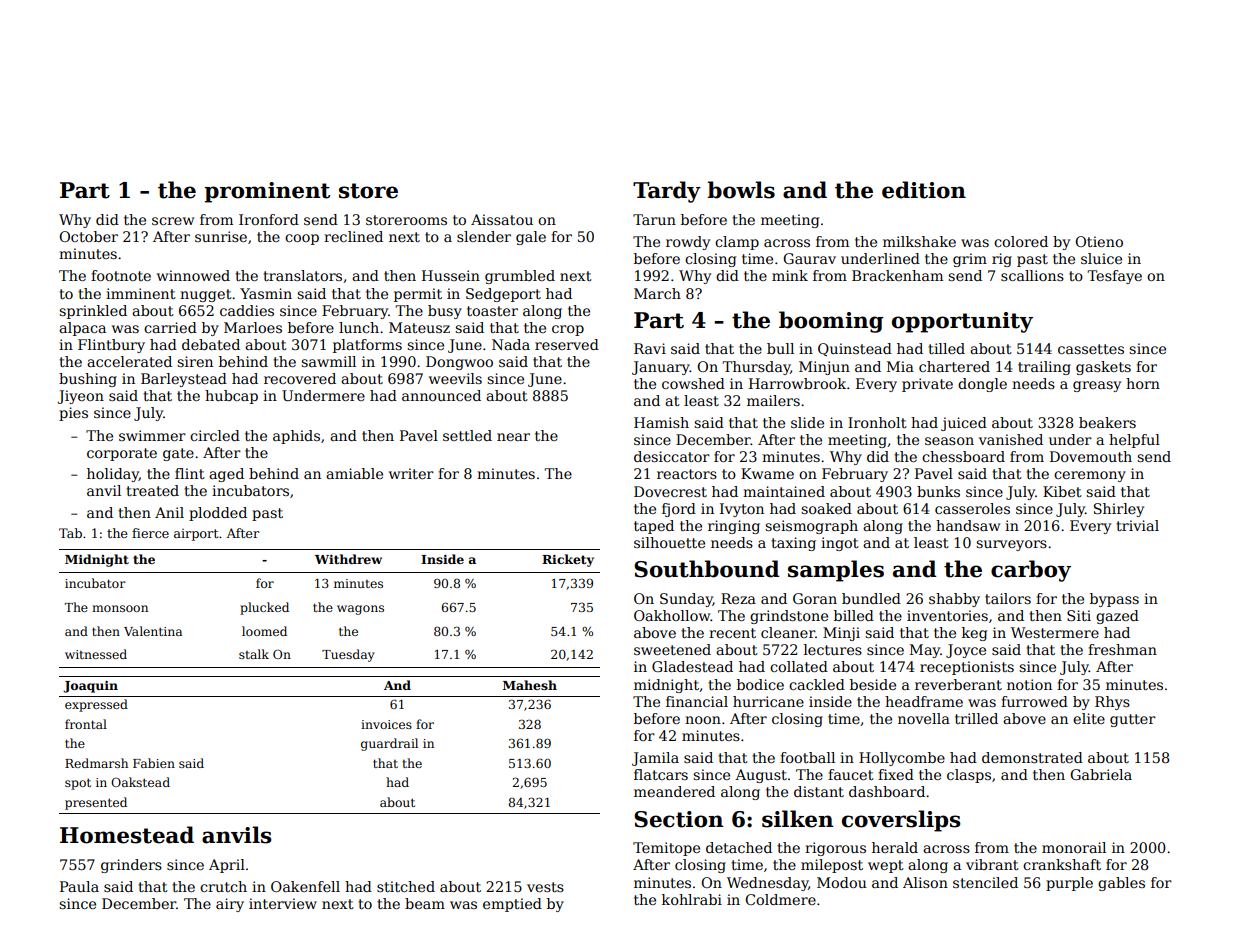  What do you see at coordinates (667, 192) in the page?
I see `Tardy` at bounding box center [667, 192].
